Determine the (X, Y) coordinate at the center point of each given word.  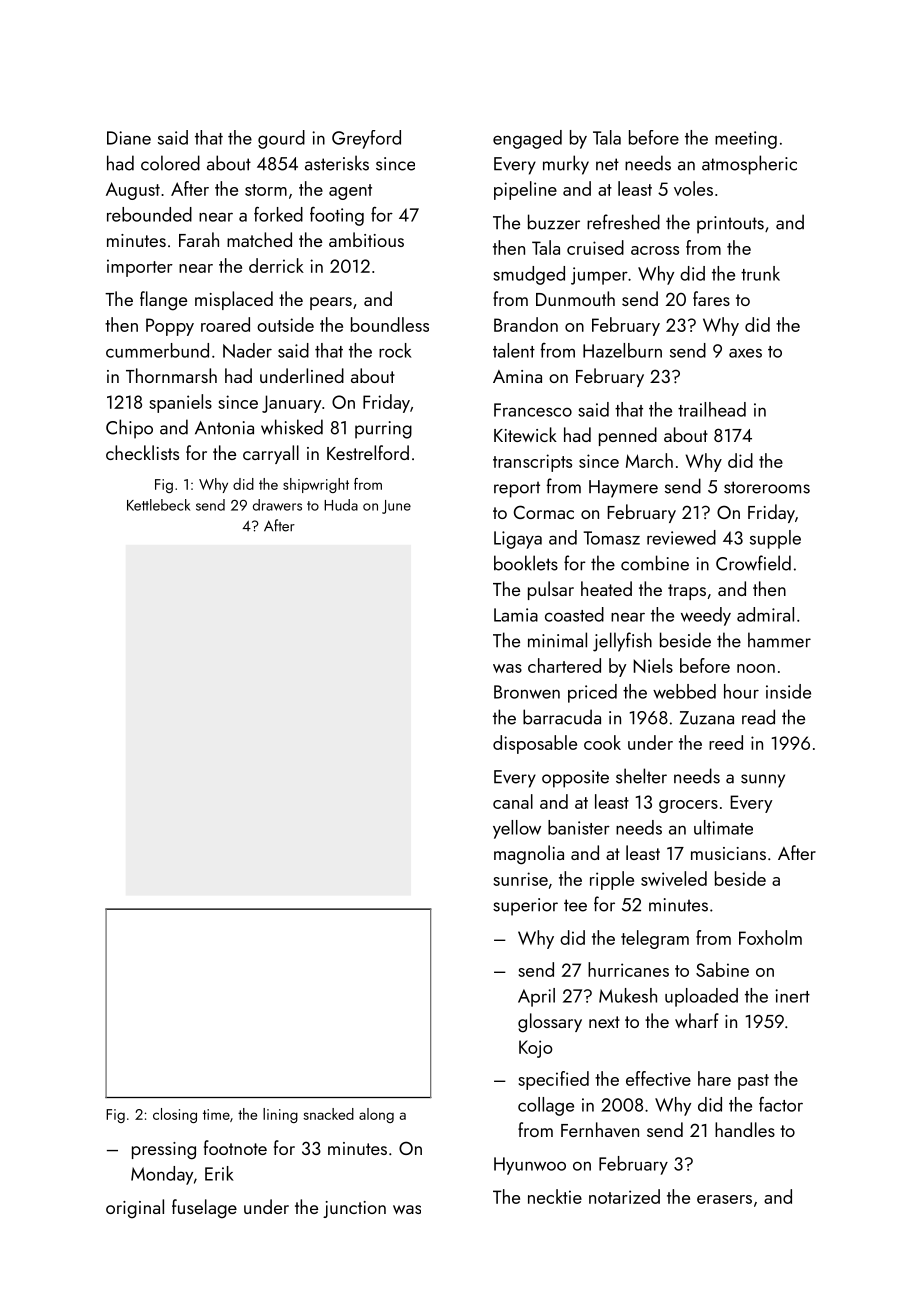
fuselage (204, 1209)
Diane (129, 138)
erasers (724, 1199)
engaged (527, 139)
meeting (746, 140)
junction (354, 1209)
